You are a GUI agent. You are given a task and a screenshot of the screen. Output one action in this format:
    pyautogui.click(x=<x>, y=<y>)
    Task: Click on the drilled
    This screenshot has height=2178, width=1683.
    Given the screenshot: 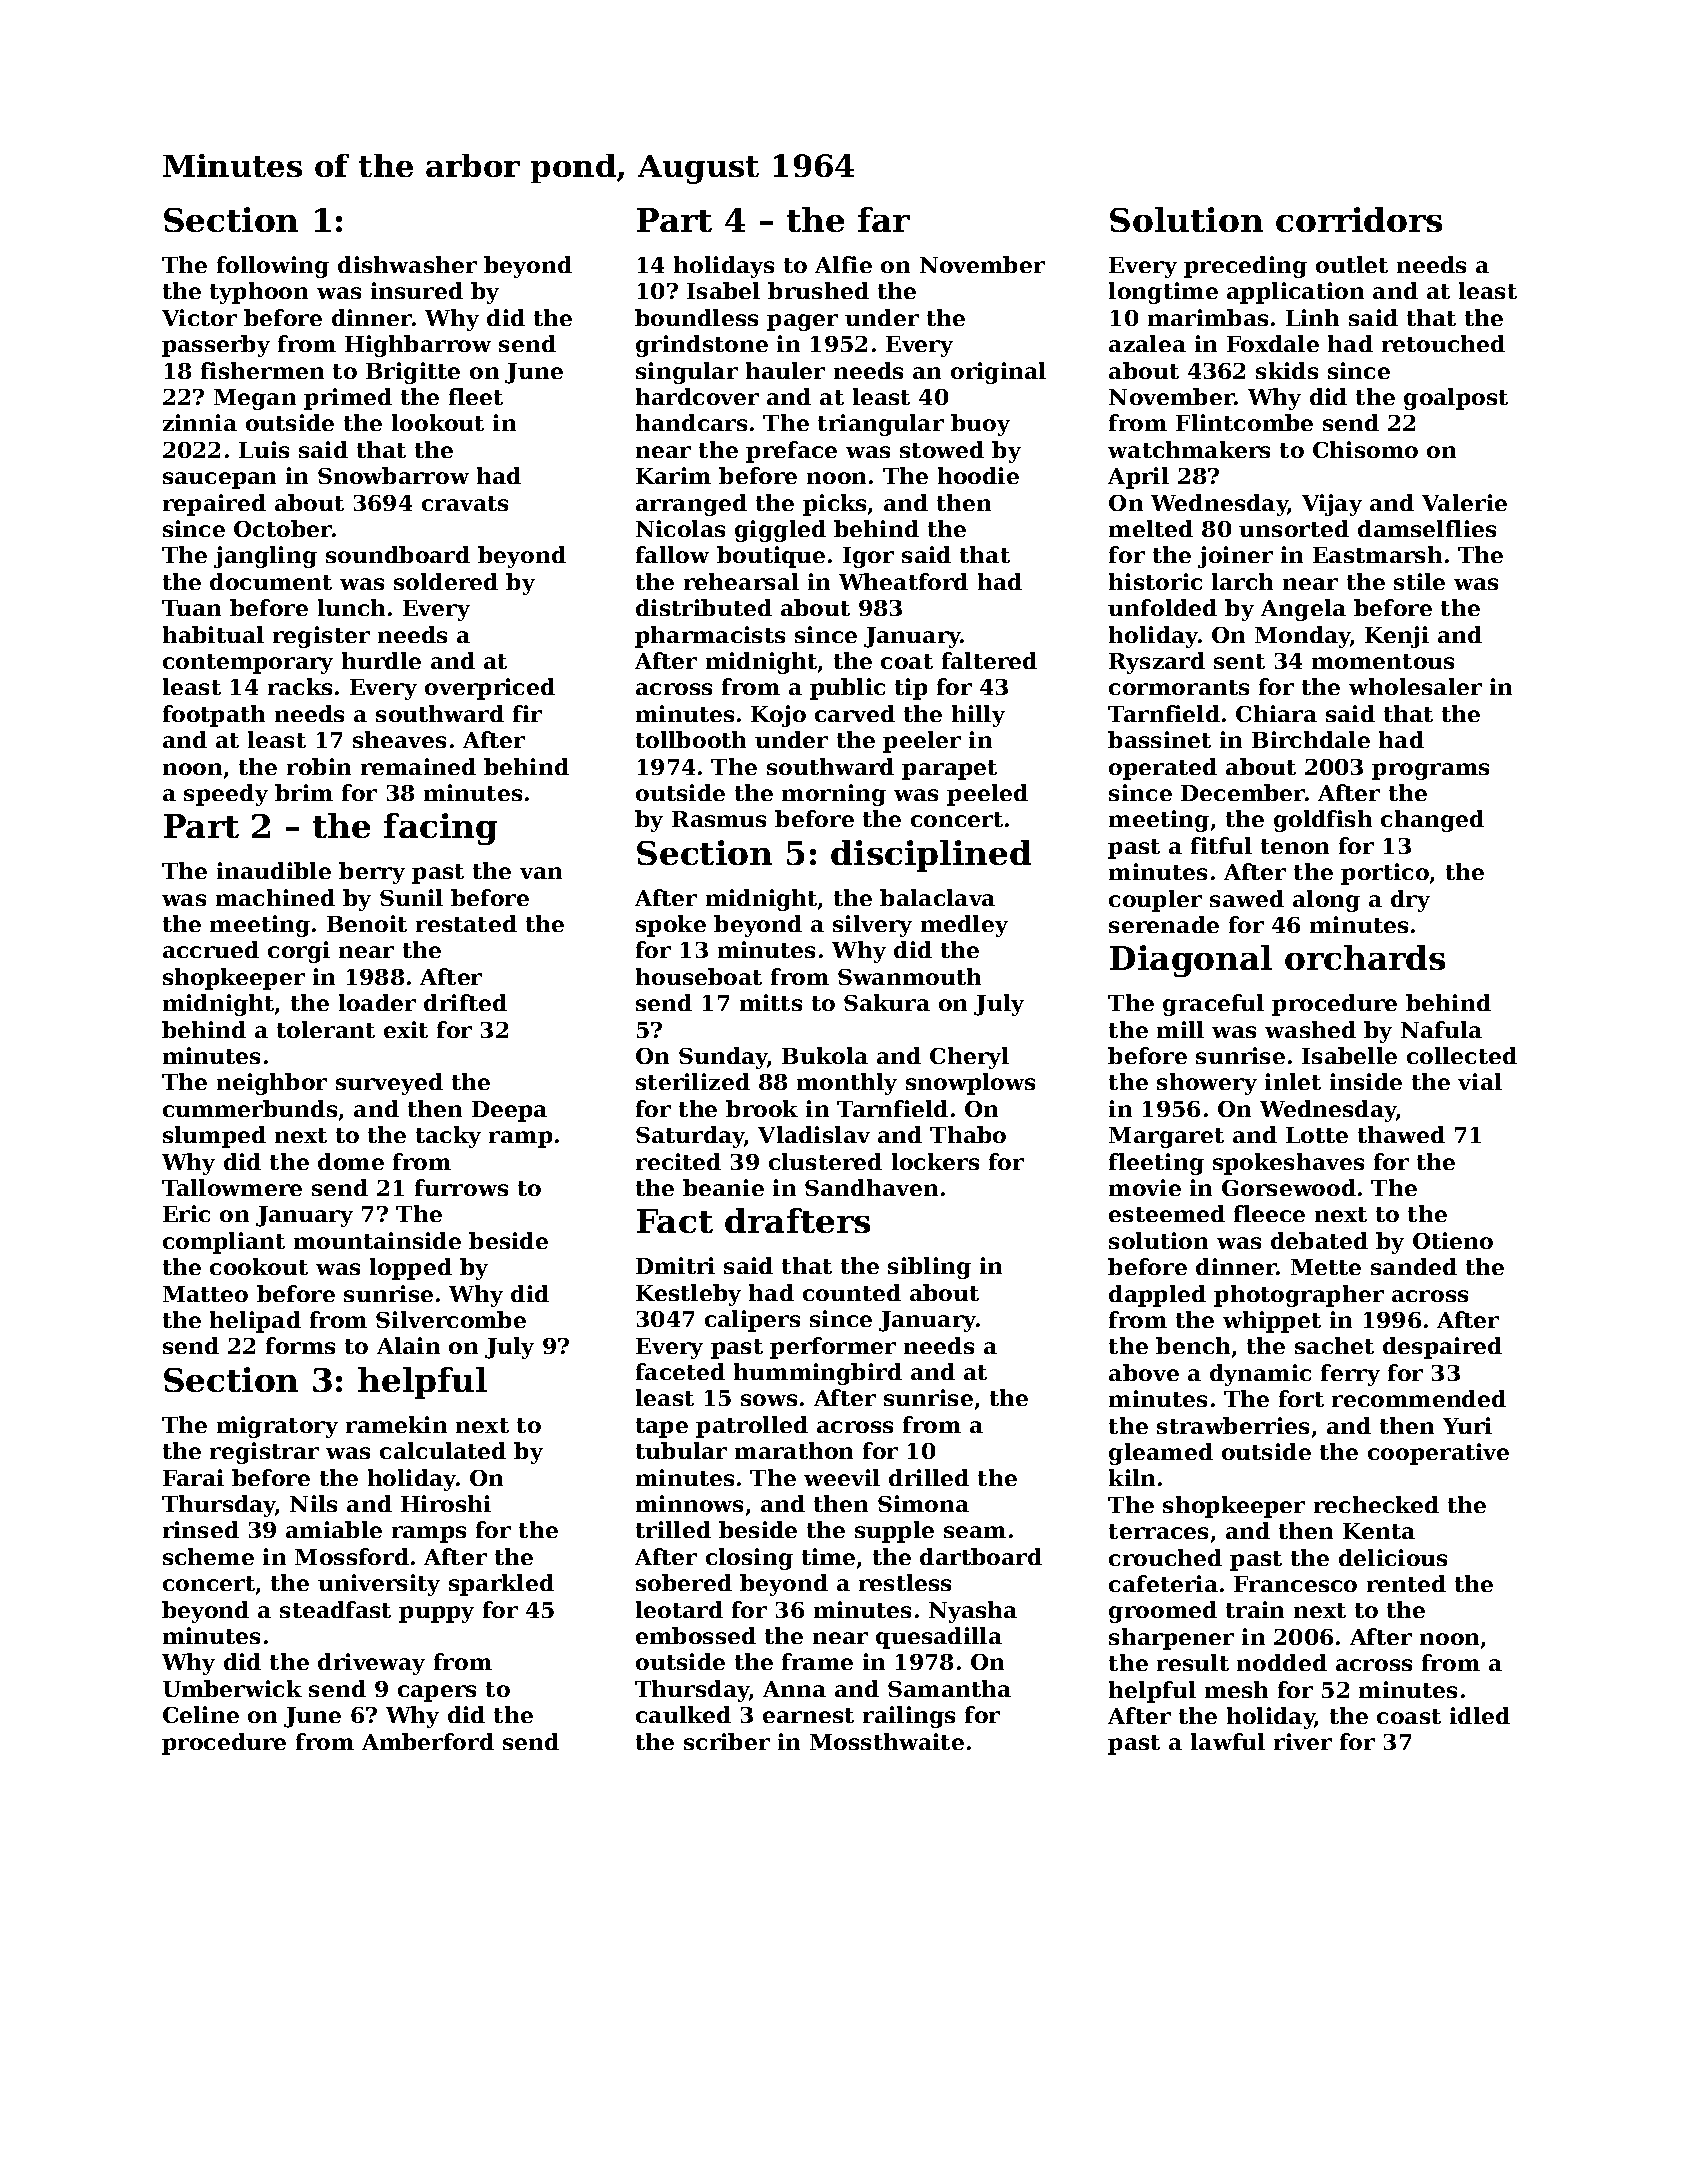 What is the action you would take?
    pyautogui.click(x=929, y=1477)
